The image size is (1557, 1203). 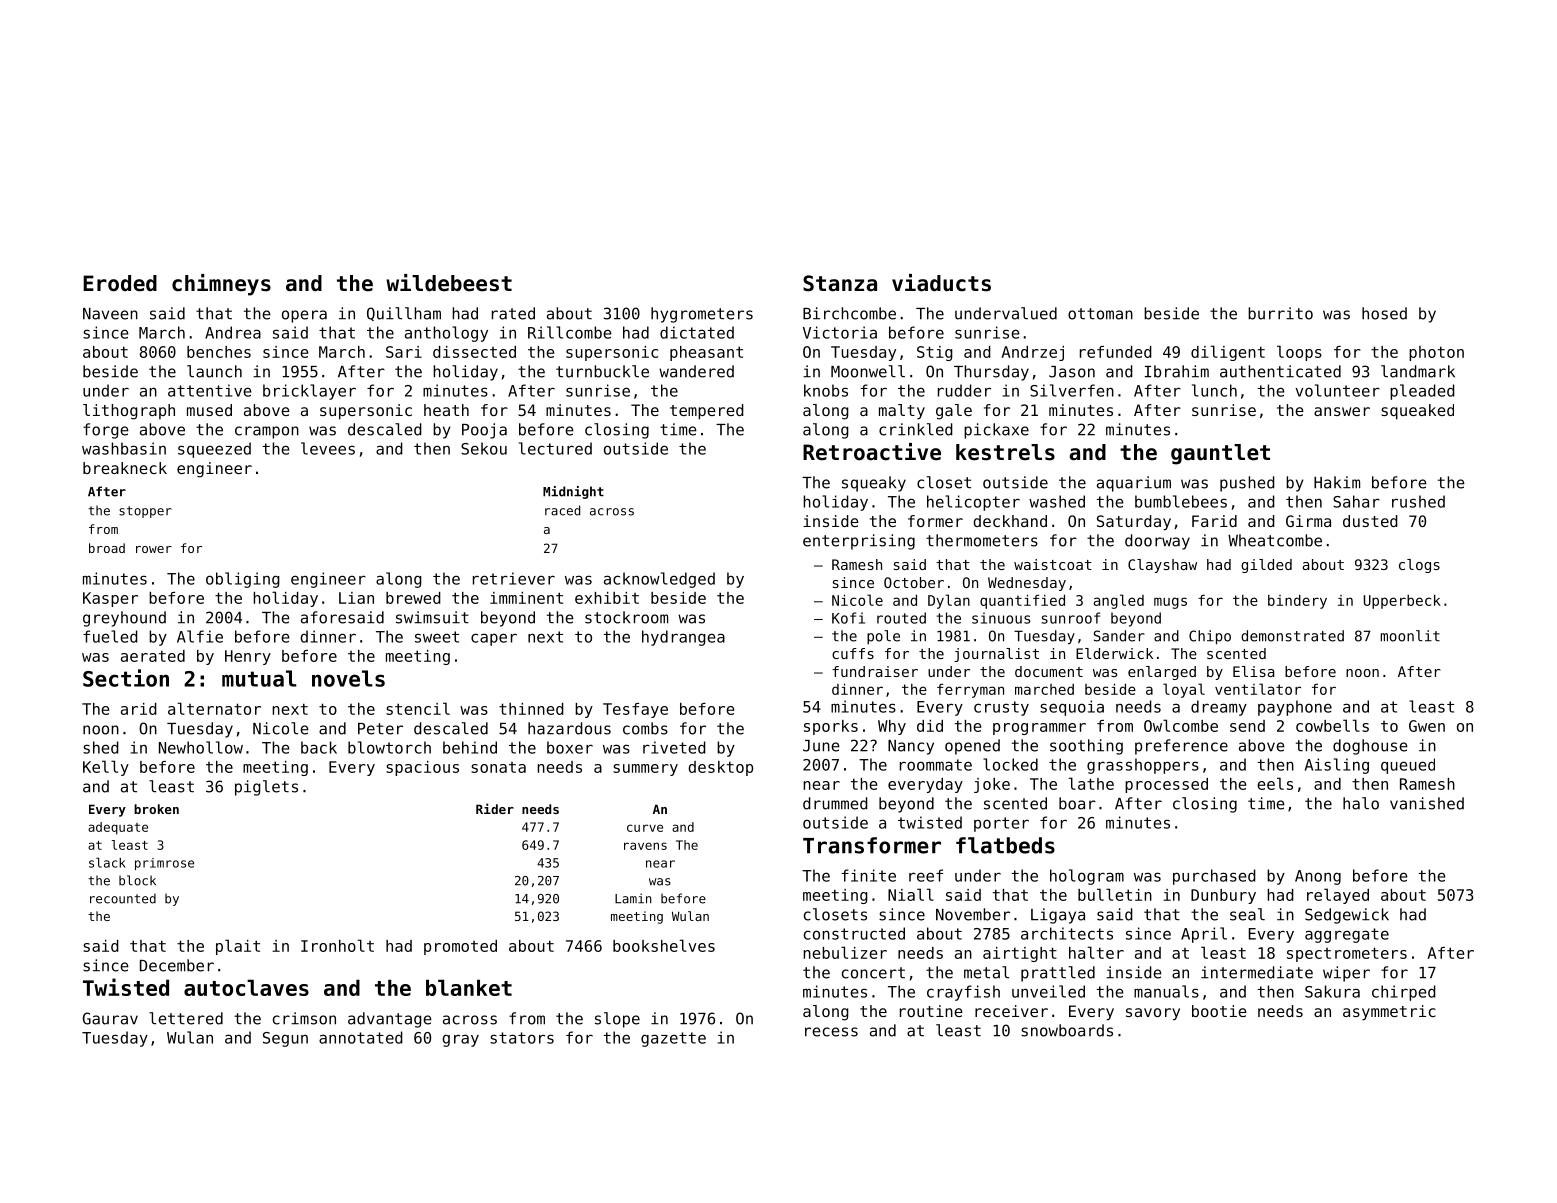 I want to click on Kelly, so click(x=106, y=768).
